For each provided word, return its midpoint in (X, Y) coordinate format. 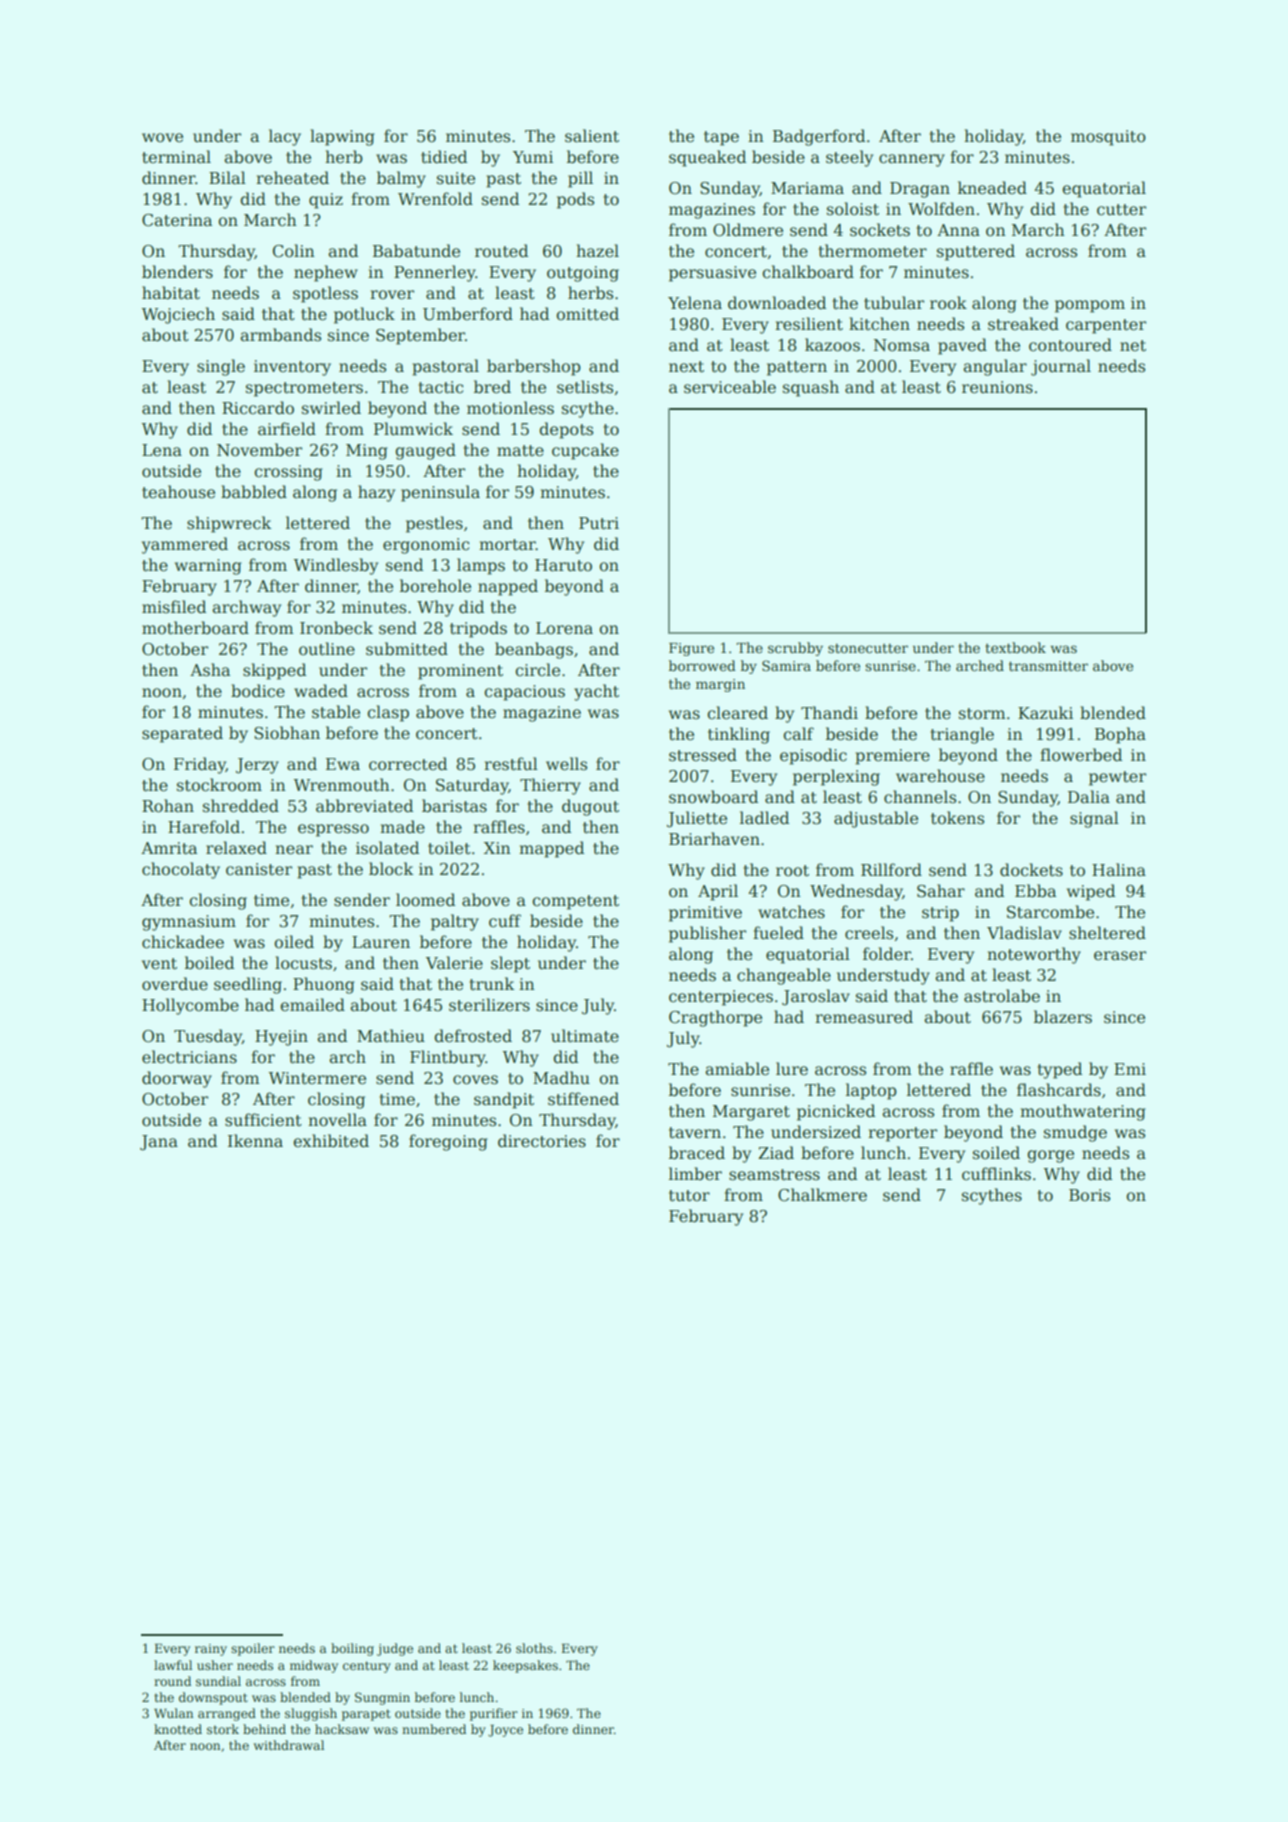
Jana (159, 1143)
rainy (211, 1650)
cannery (912, 160)
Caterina (177, 220)
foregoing (448, 1142)
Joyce (505, 1731)
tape (721, 138)
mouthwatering (1082, 1112)
